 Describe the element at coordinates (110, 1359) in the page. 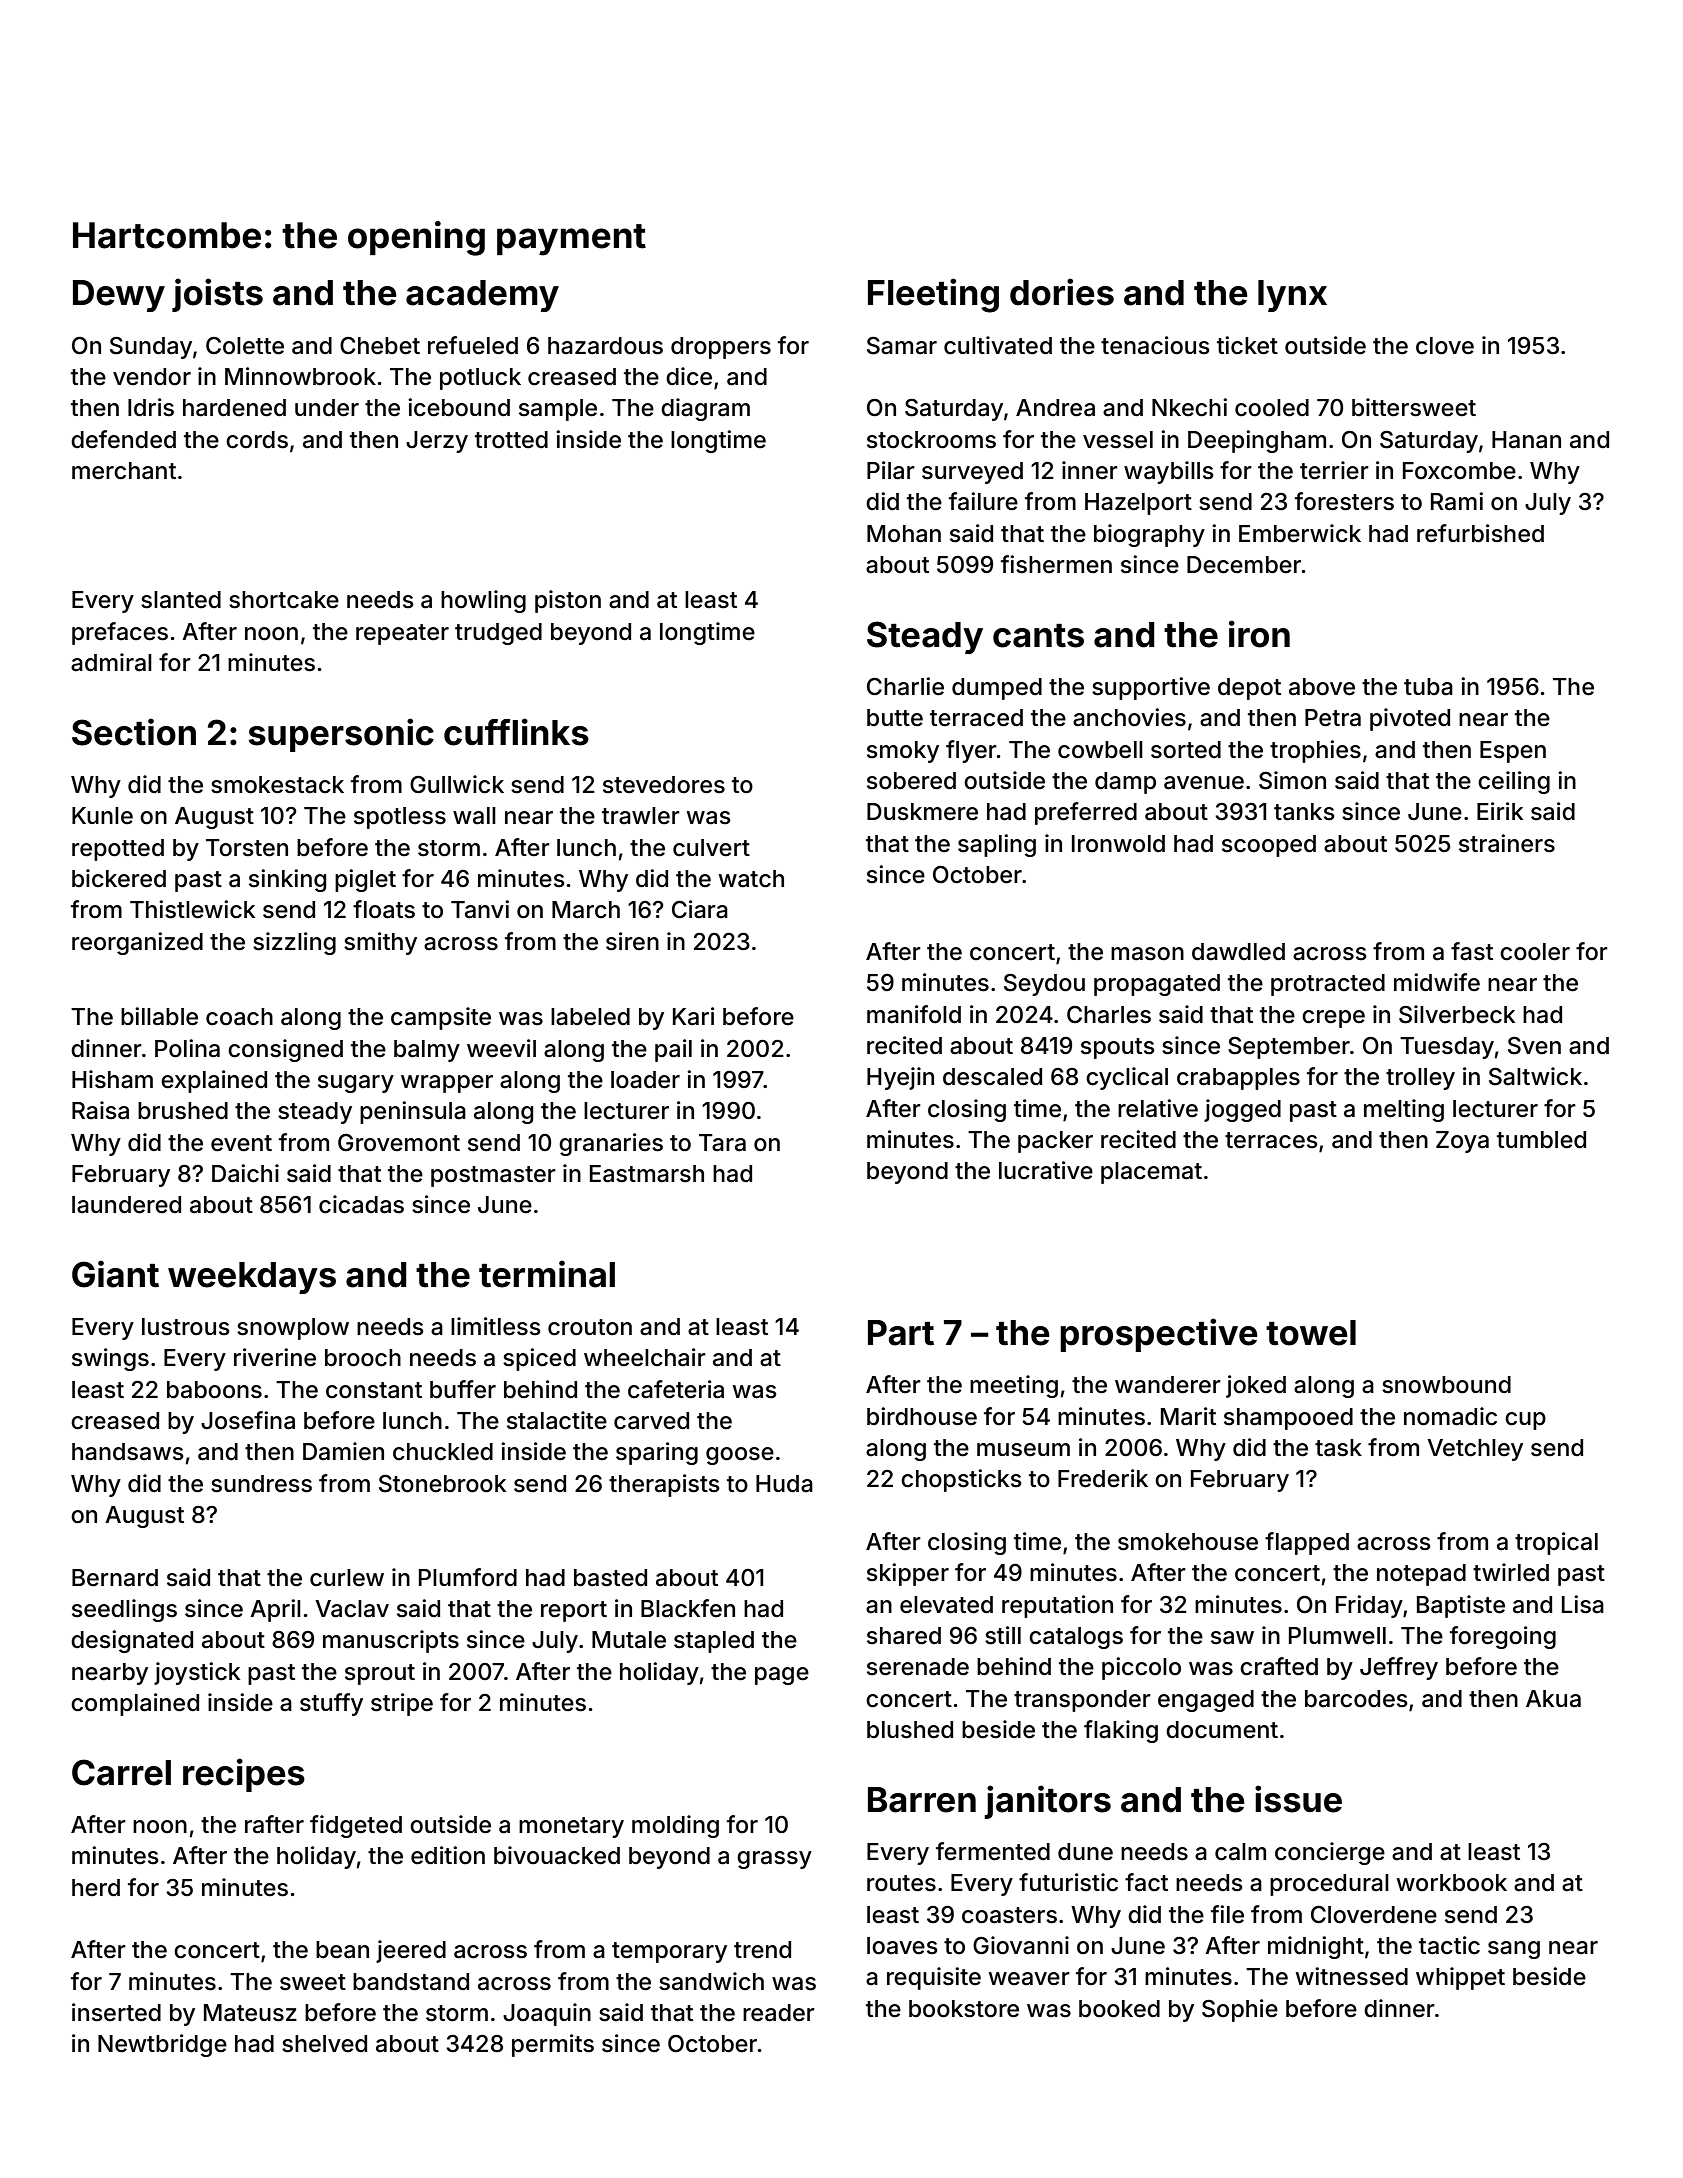

I see `swings` at that location.
